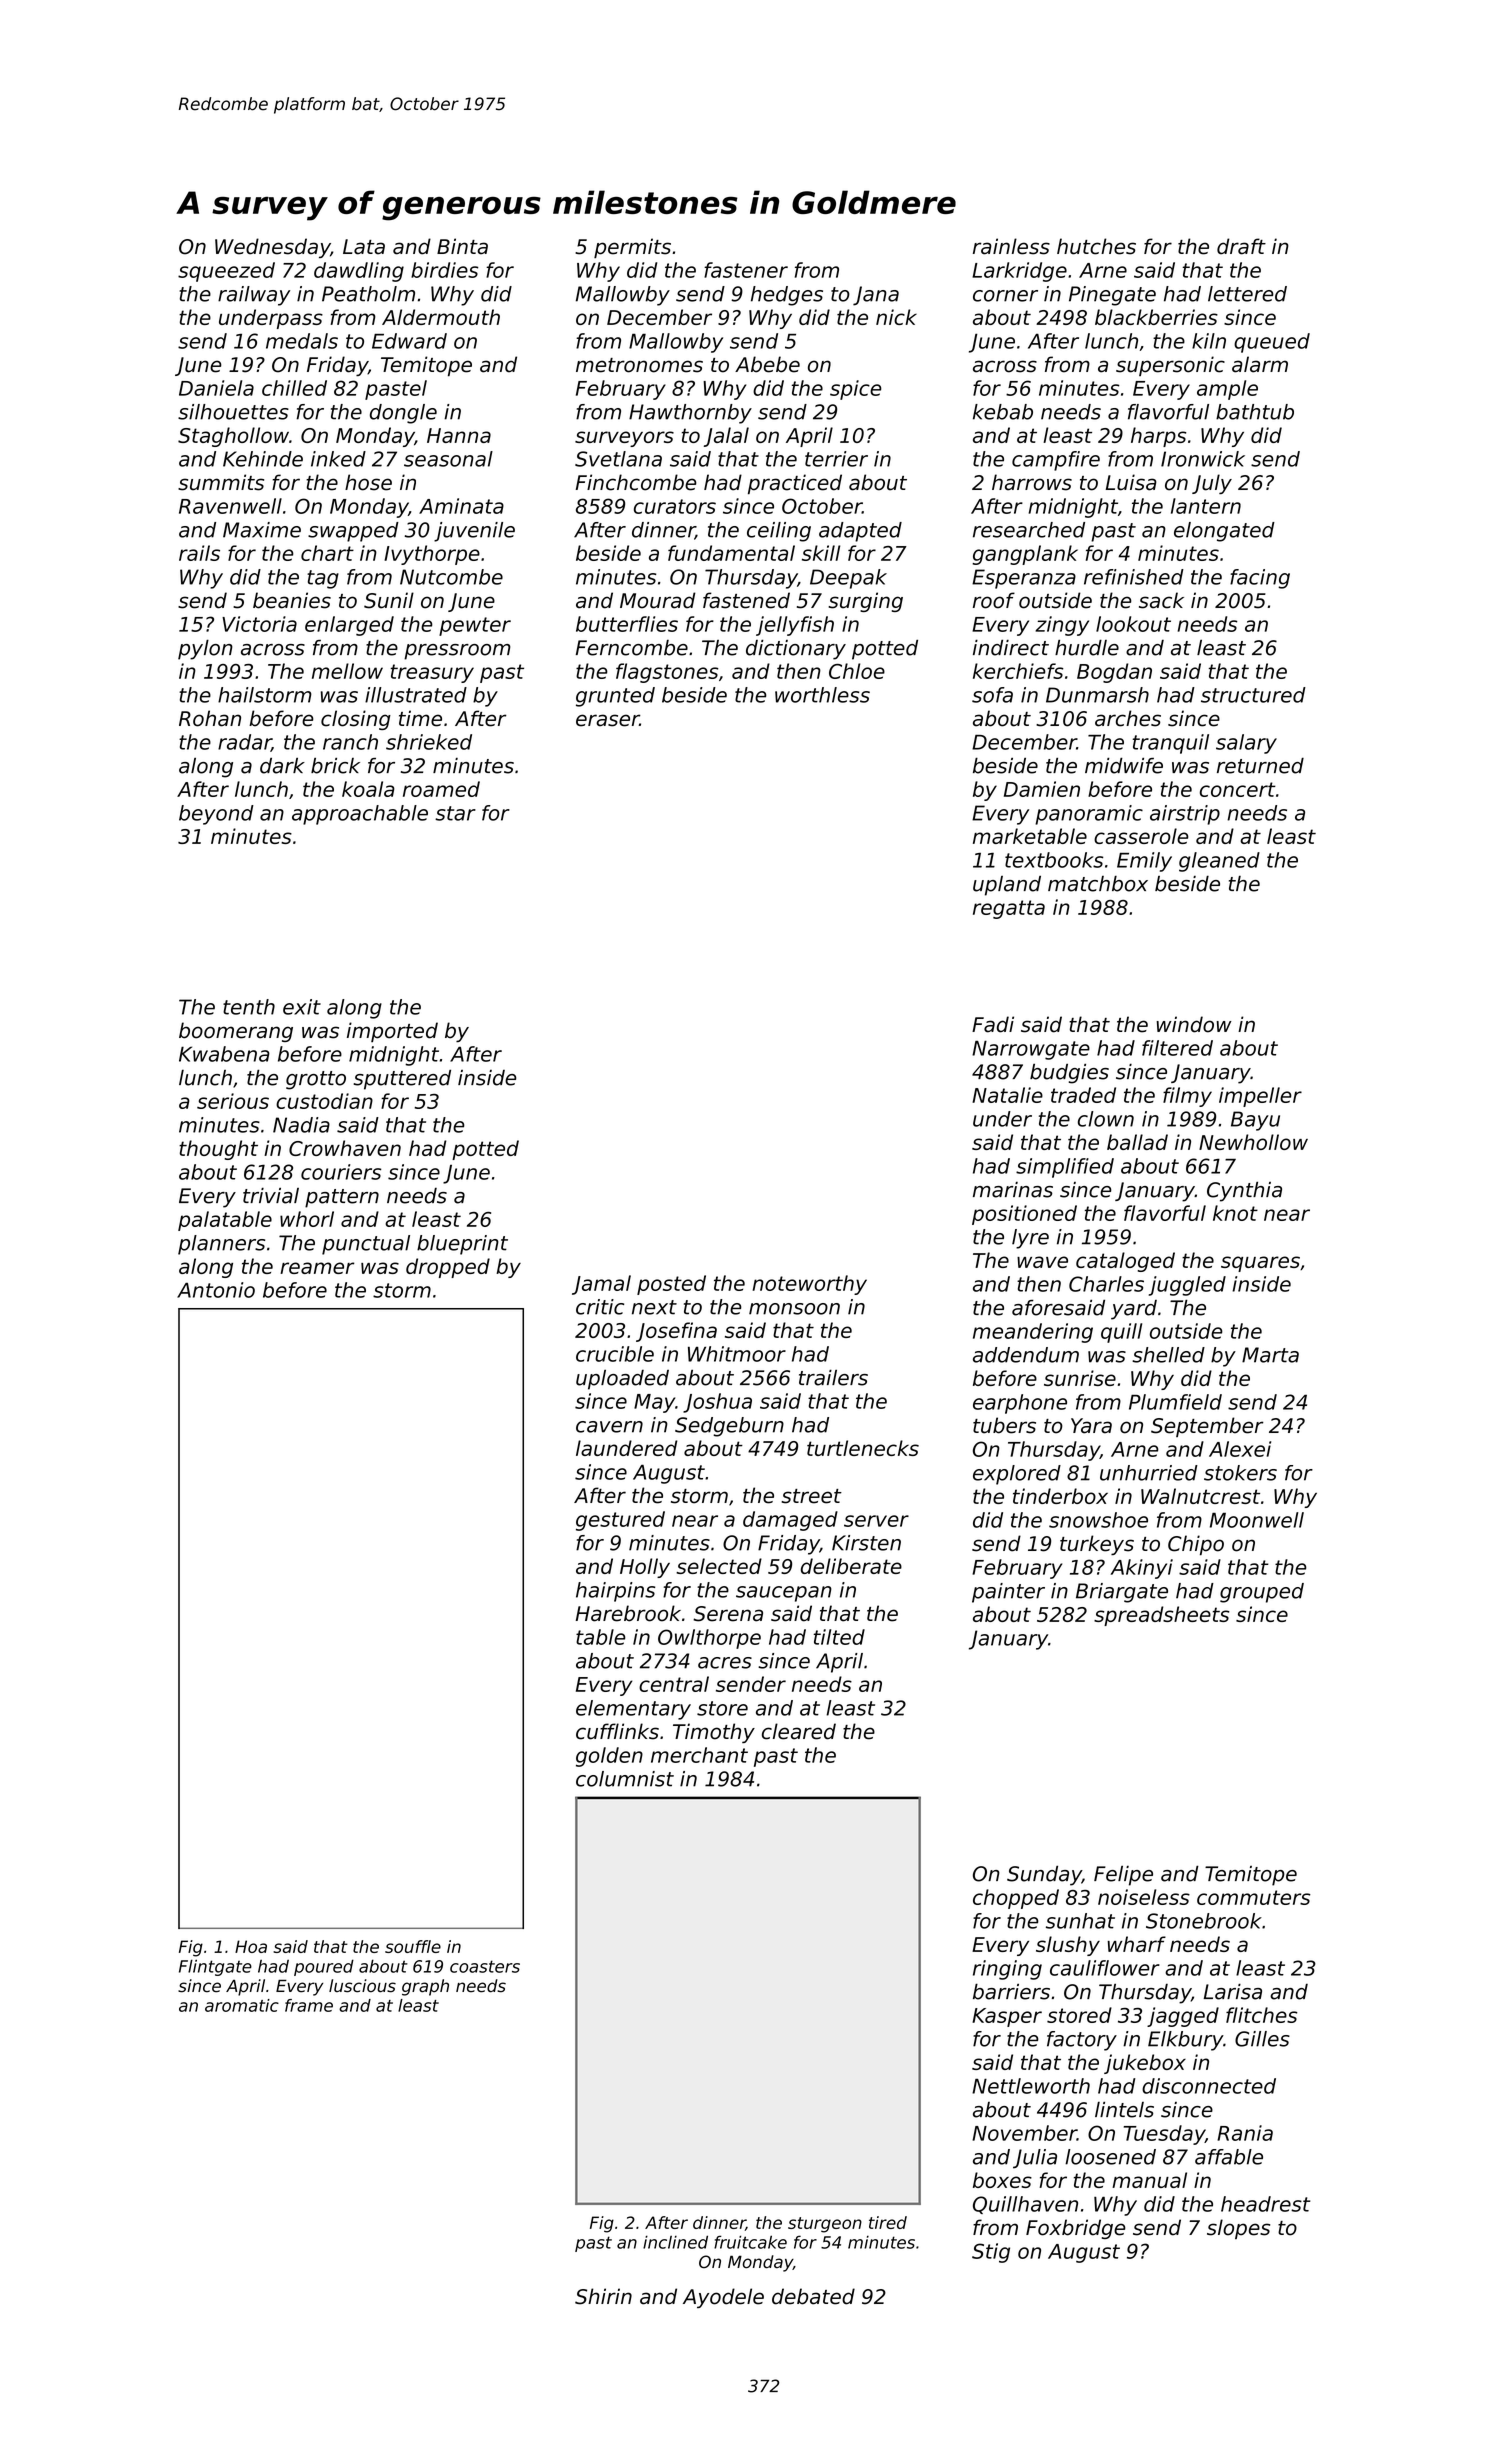 The width and height of the image is (1496, 2464). What do you see at coordinates (1161, 600) in the image?
I see `sack` at bounding box center [1161, 600].
